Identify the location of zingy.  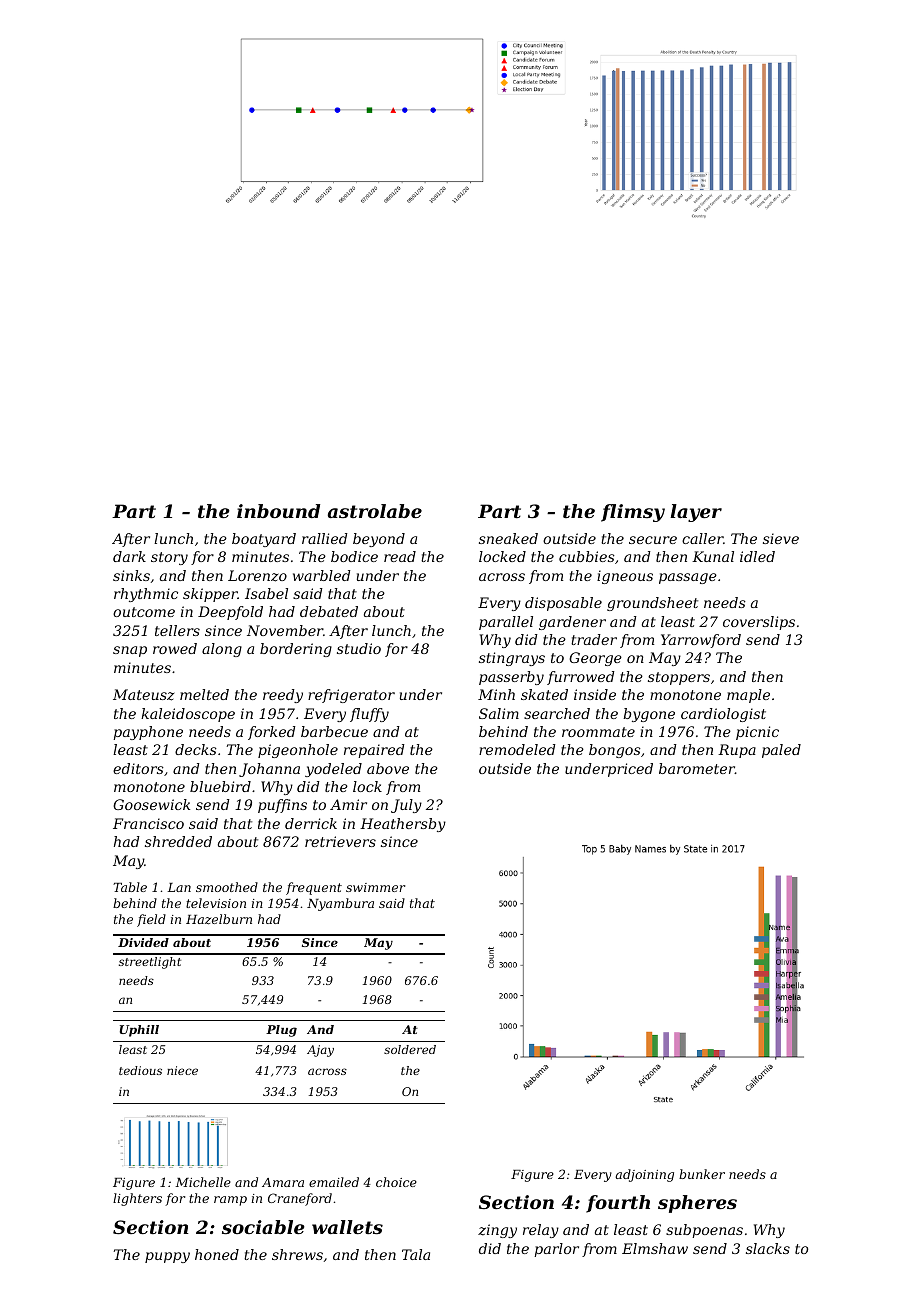
(497, 1231).
